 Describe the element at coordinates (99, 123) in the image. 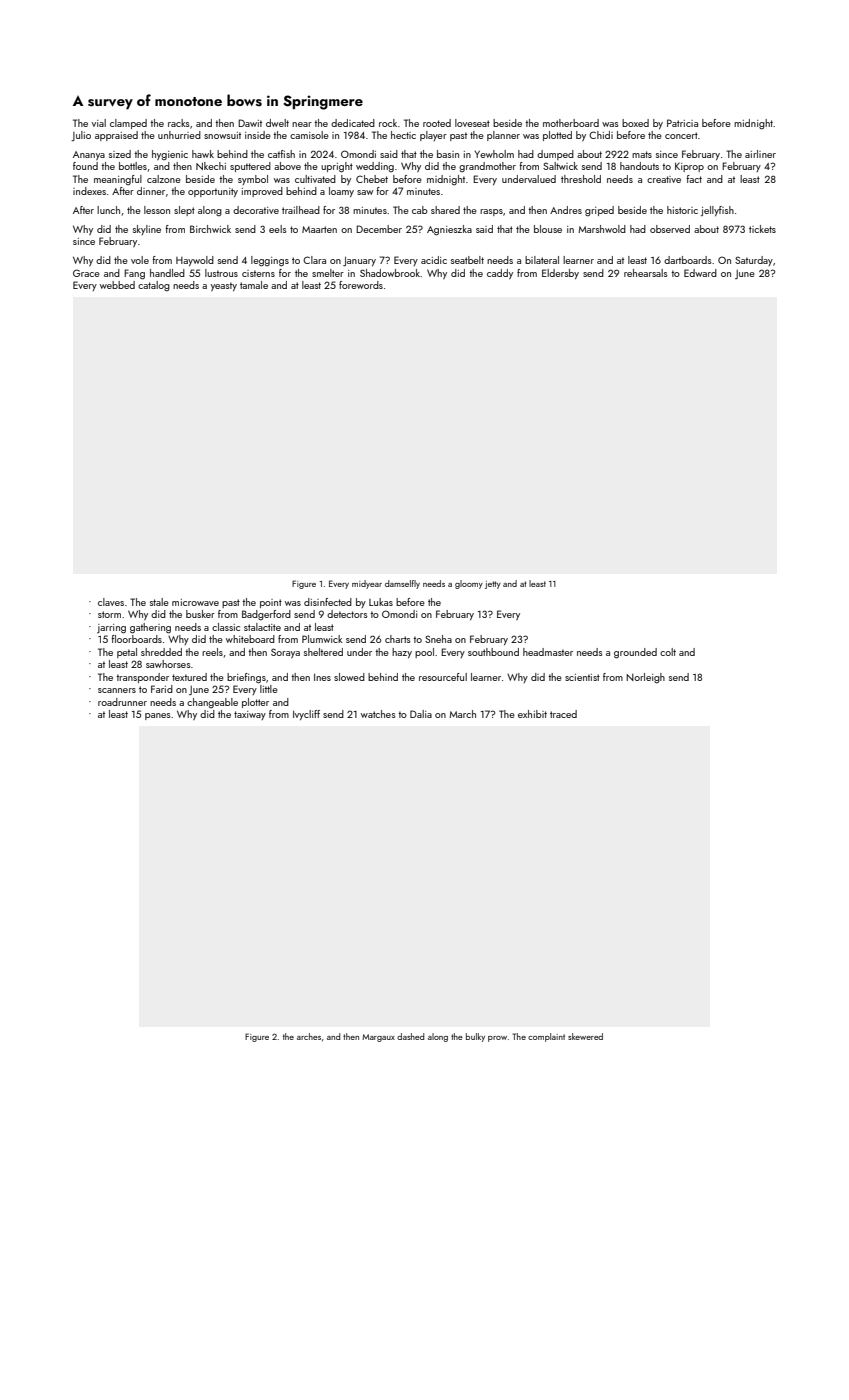

I see `vial` at that location.
